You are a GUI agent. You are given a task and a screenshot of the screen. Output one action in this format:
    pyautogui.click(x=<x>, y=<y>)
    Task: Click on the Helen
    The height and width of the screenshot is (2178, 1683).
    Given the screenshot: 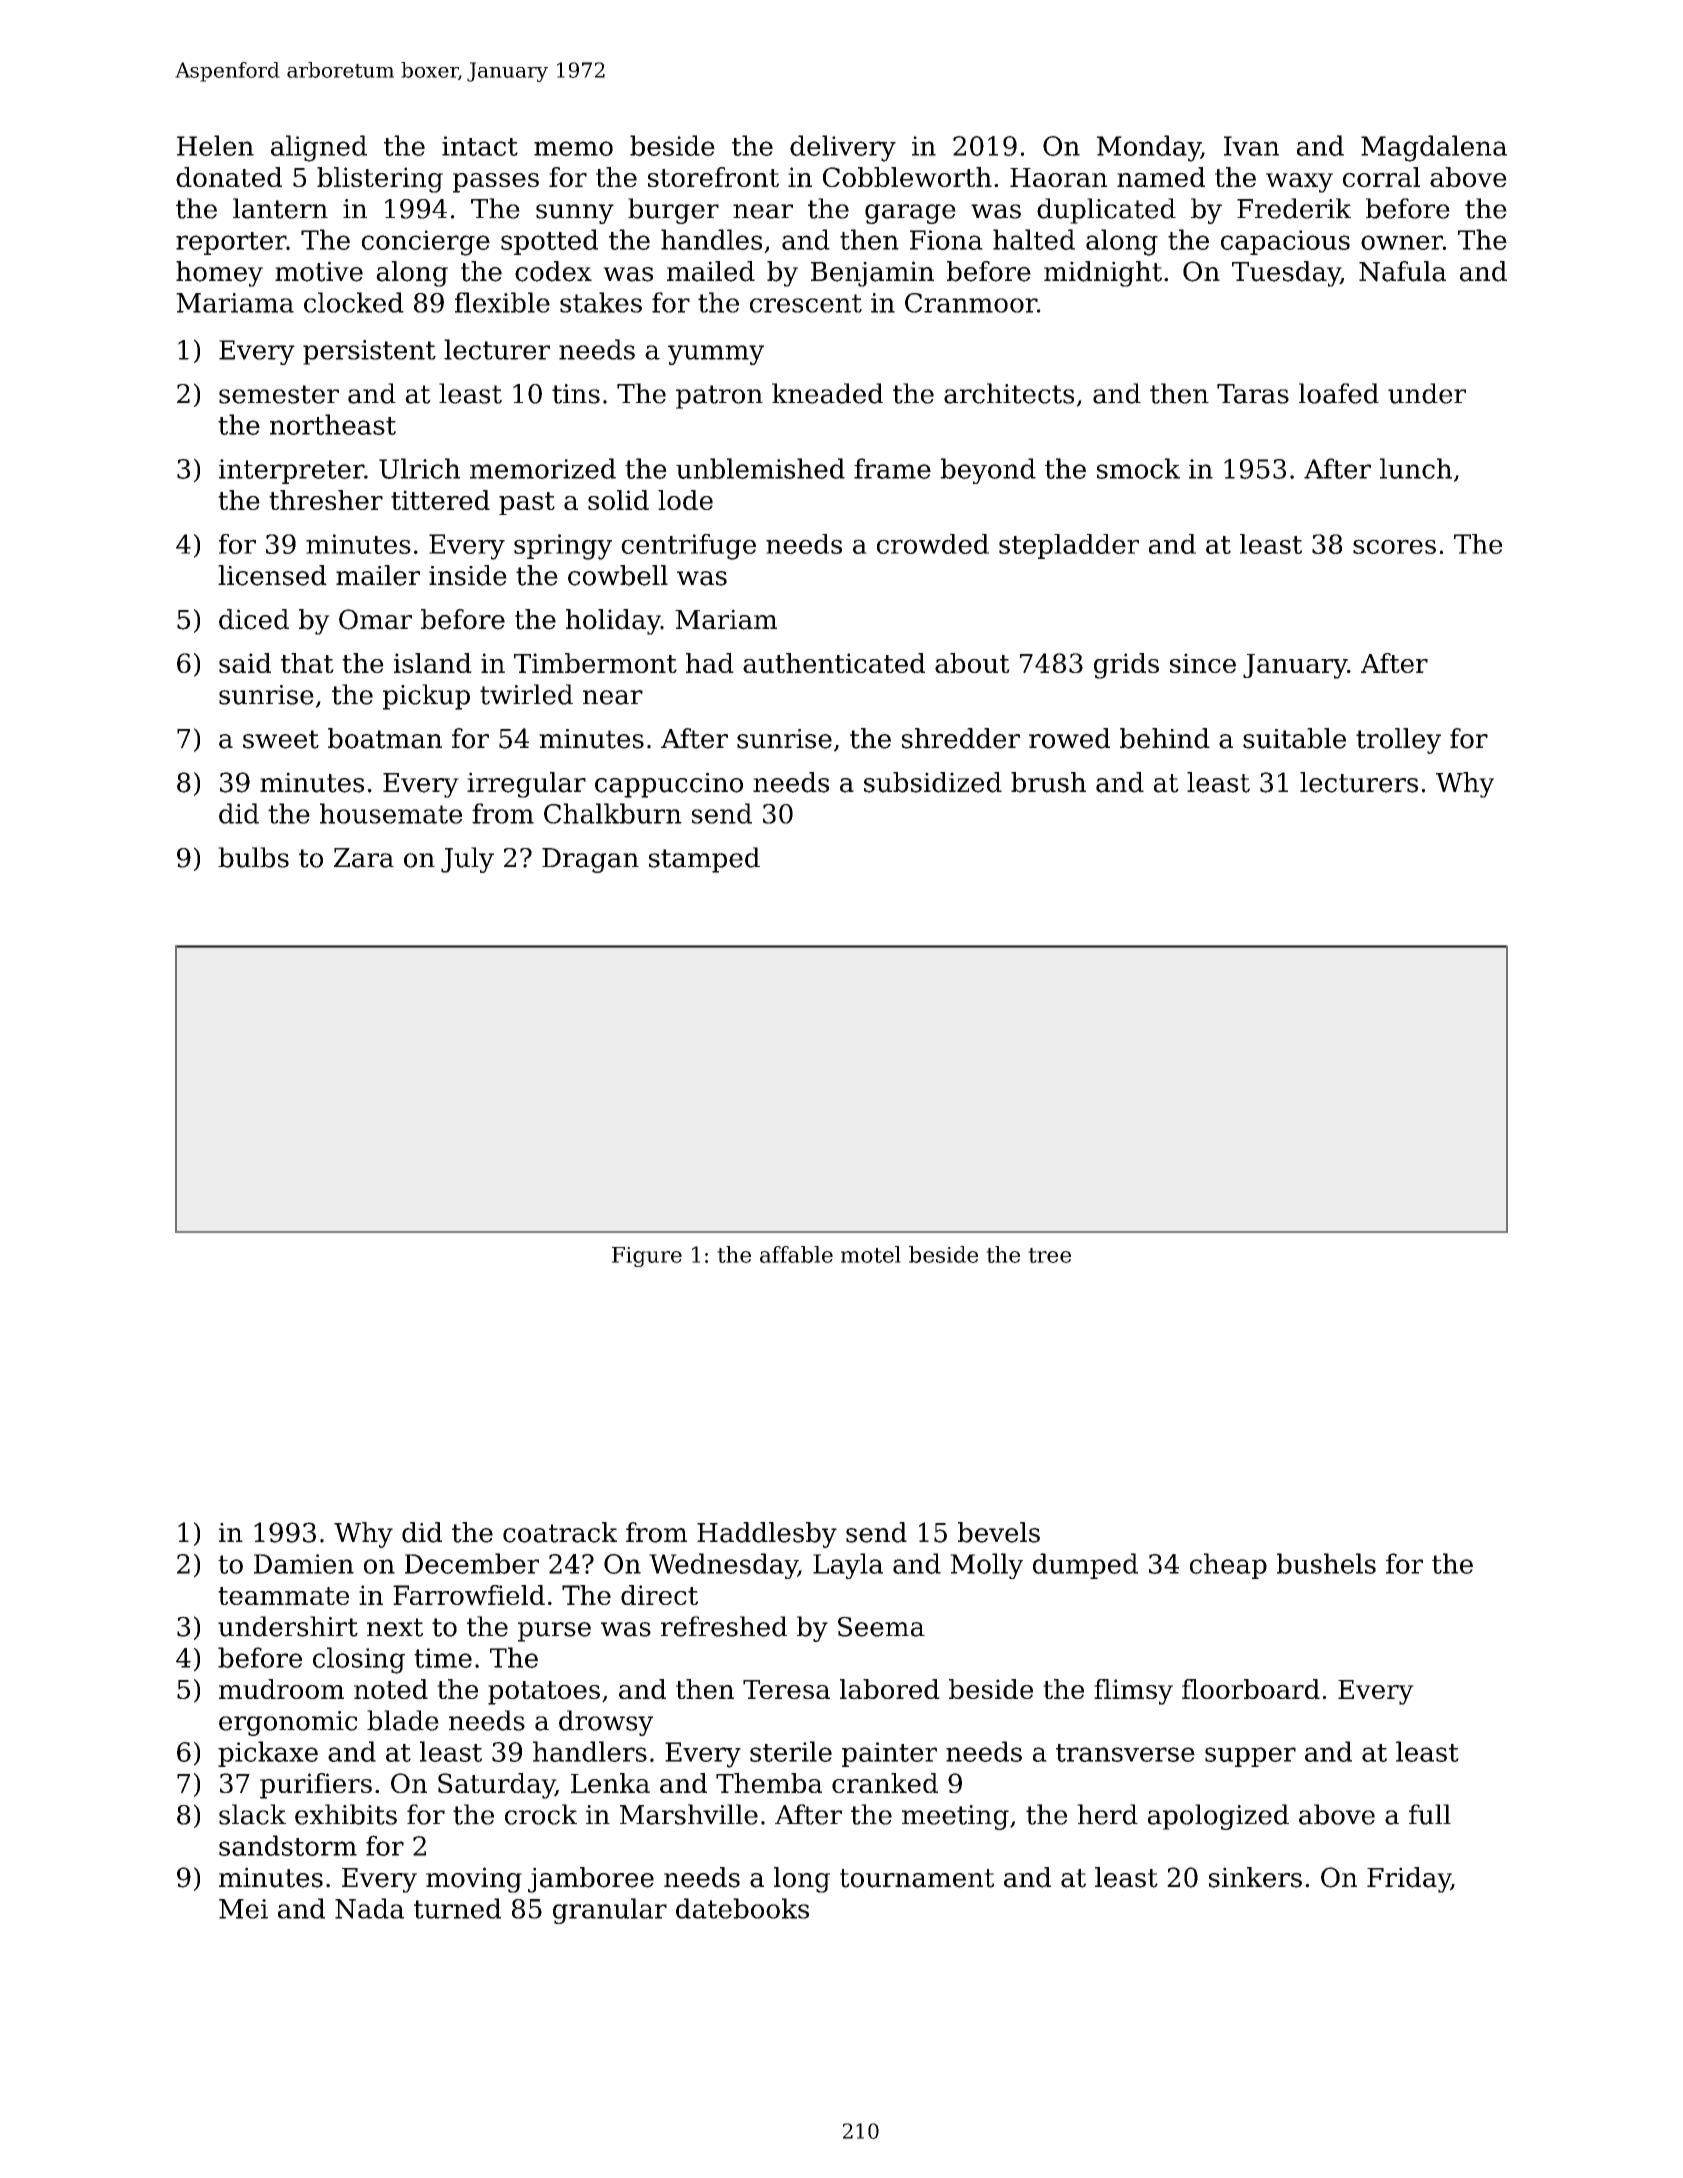 What is the action you would take?
    pyautogui.click(x=215, y=145)
